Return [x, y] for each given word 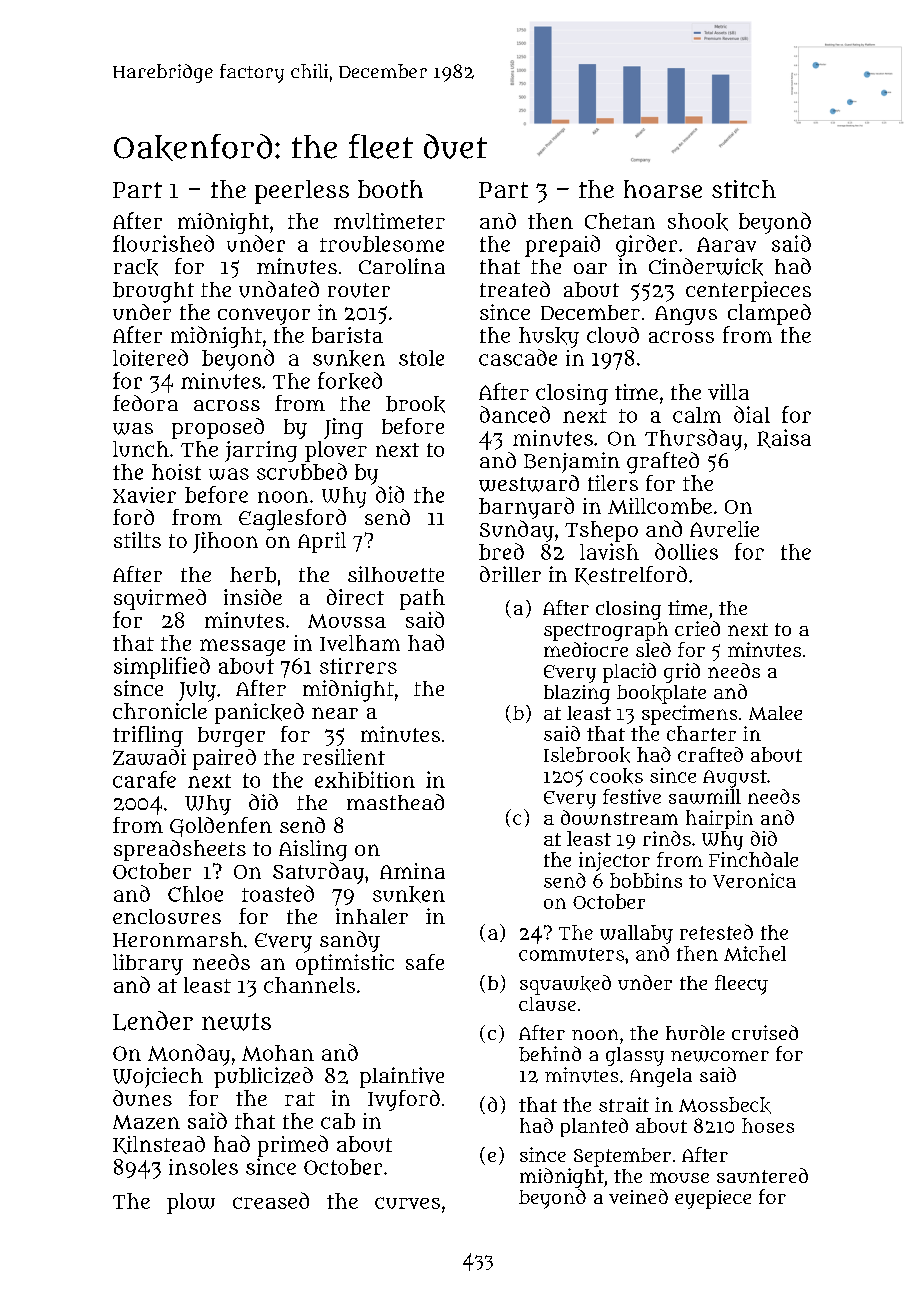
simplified [162, 668]
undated [279, 289]
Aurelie [724, 529]
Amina [412, 871]
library [148, 964]
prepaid [562, 246]
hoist [176, 472]
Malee [775, 713]
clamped [769, 314]
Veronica [754, 880]
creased [271, 1200]
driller [510, 574]
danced [515, 414]
